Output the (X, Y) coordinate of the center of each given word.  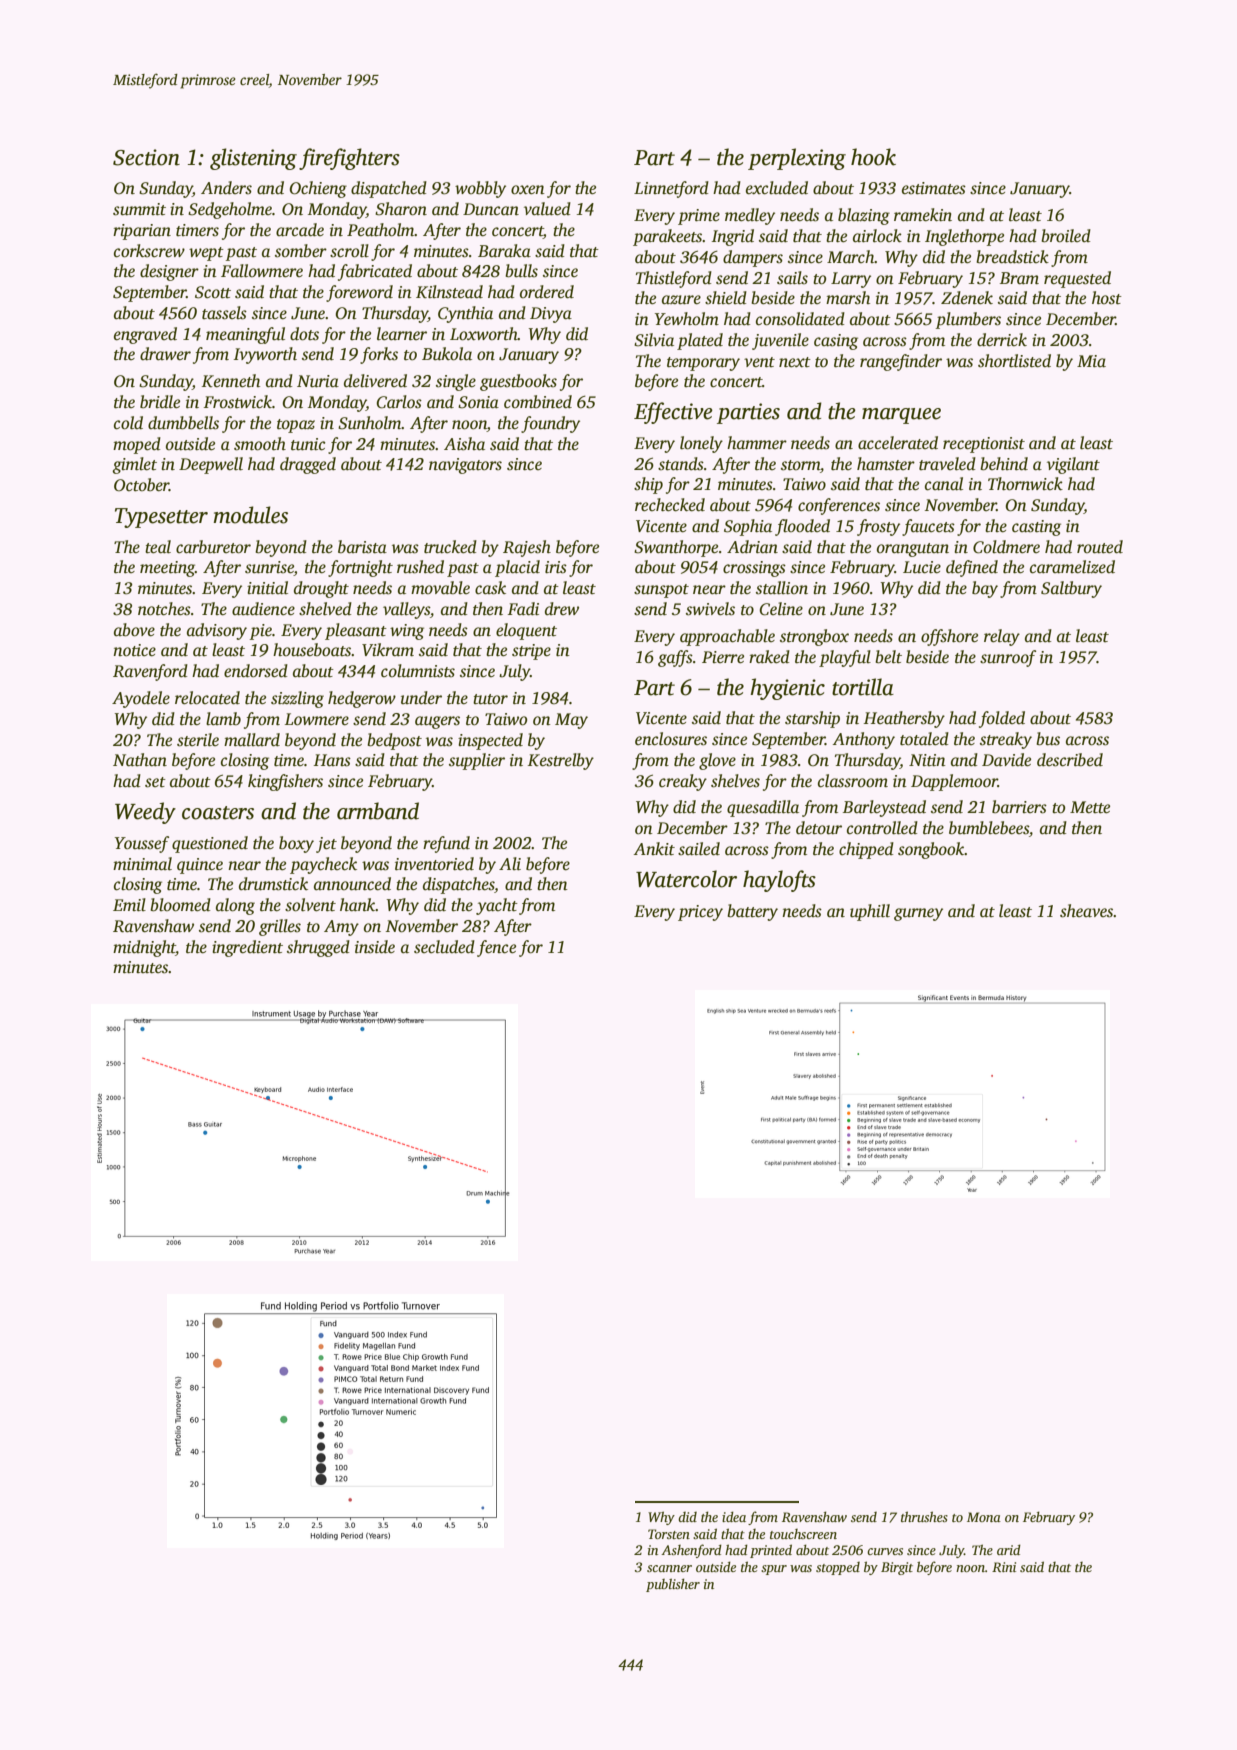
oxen (528, 190)
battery (752, 912)
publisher (673, 1585)
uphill (870, 912)
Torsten (669, 1534)
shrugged (318, 948)
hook (873, 157)
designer (169, 272)
